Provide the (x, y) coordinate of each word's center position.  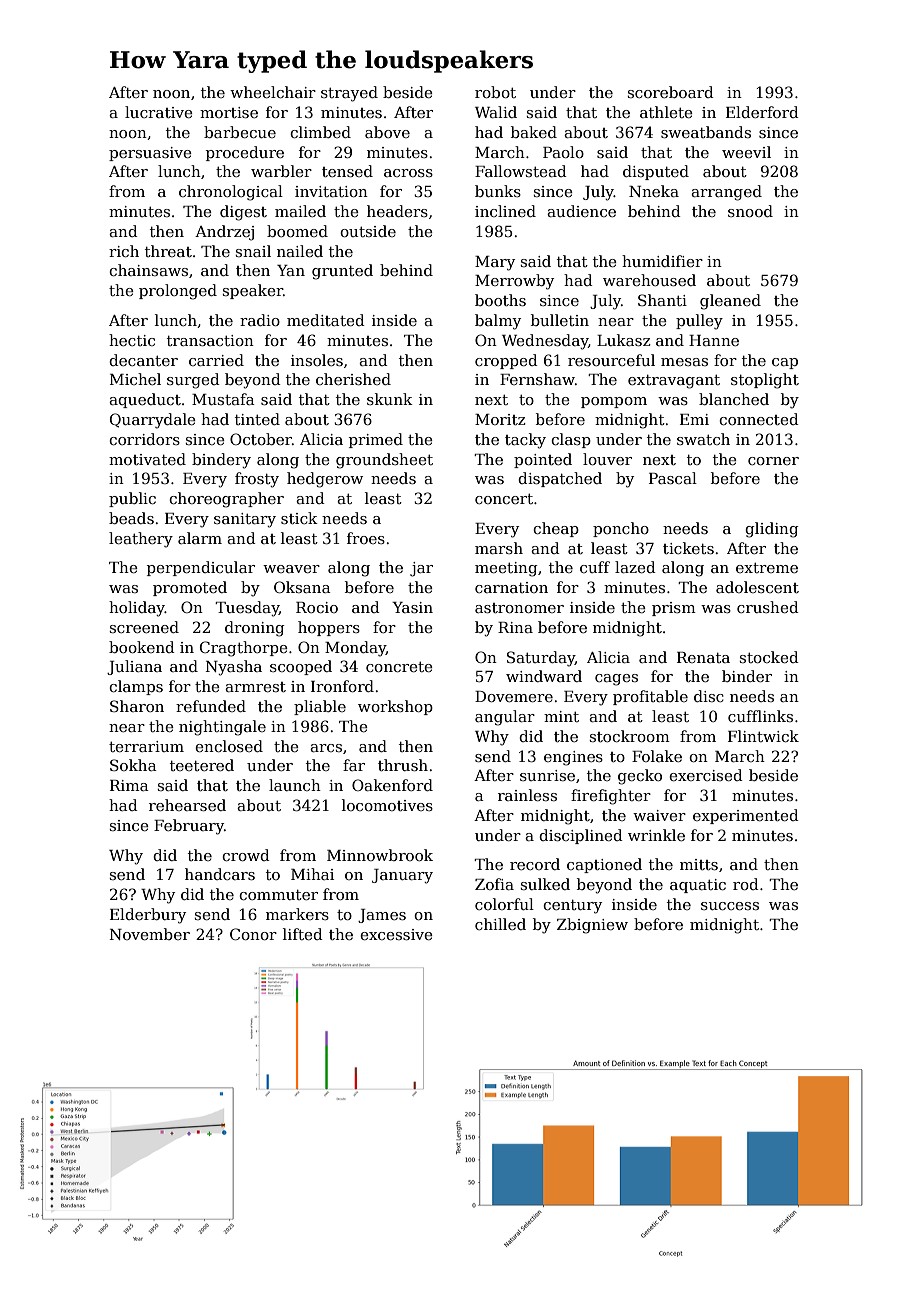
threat (168, 251)
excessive (396, 934)
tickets (688, 548)
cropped (506, 361)
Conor (253, 934)
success (730, 906)
